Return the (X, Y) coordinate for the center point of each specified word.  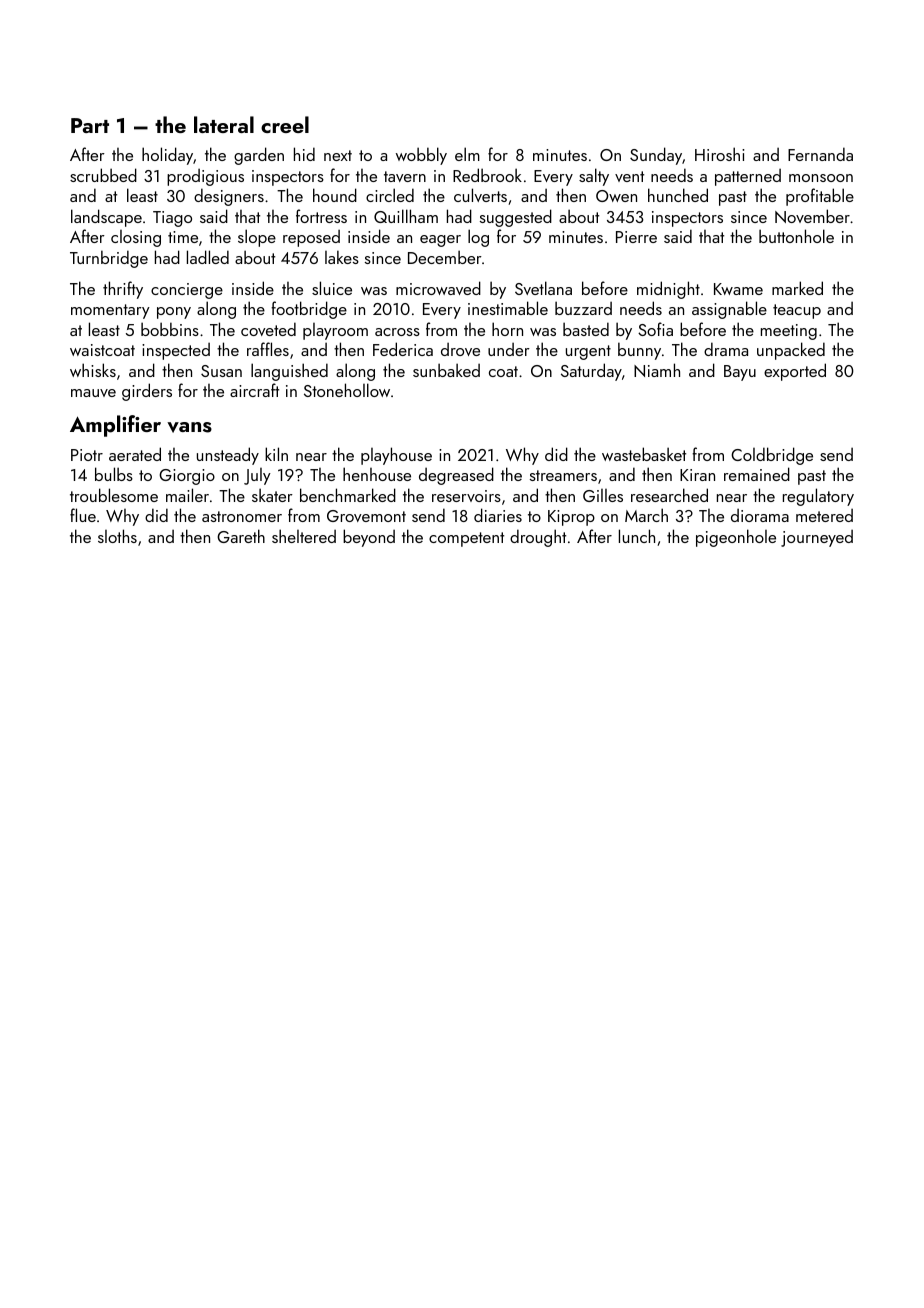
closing (136, 238)
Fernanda (820, 154)
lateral (224, 124)
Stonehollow (347, 390)
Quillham (406, 216)
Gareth (241, 536)
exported (795, 372)
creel (285, 124)
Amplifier (115, 426)
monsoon (821, 178)
